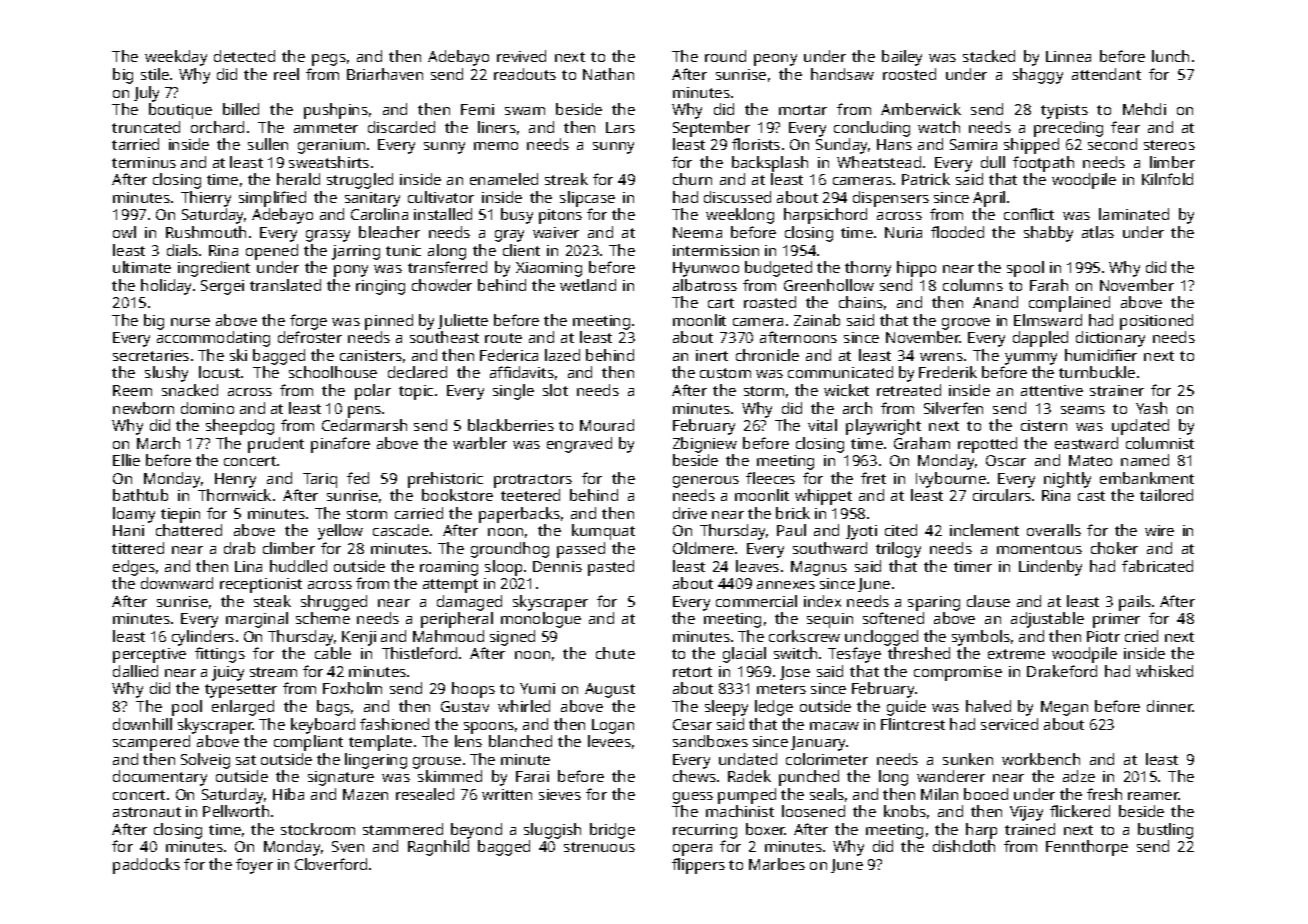 The height and width of the screenshot is (924, 1308). I want to click on discarded, so click(401, 127).
